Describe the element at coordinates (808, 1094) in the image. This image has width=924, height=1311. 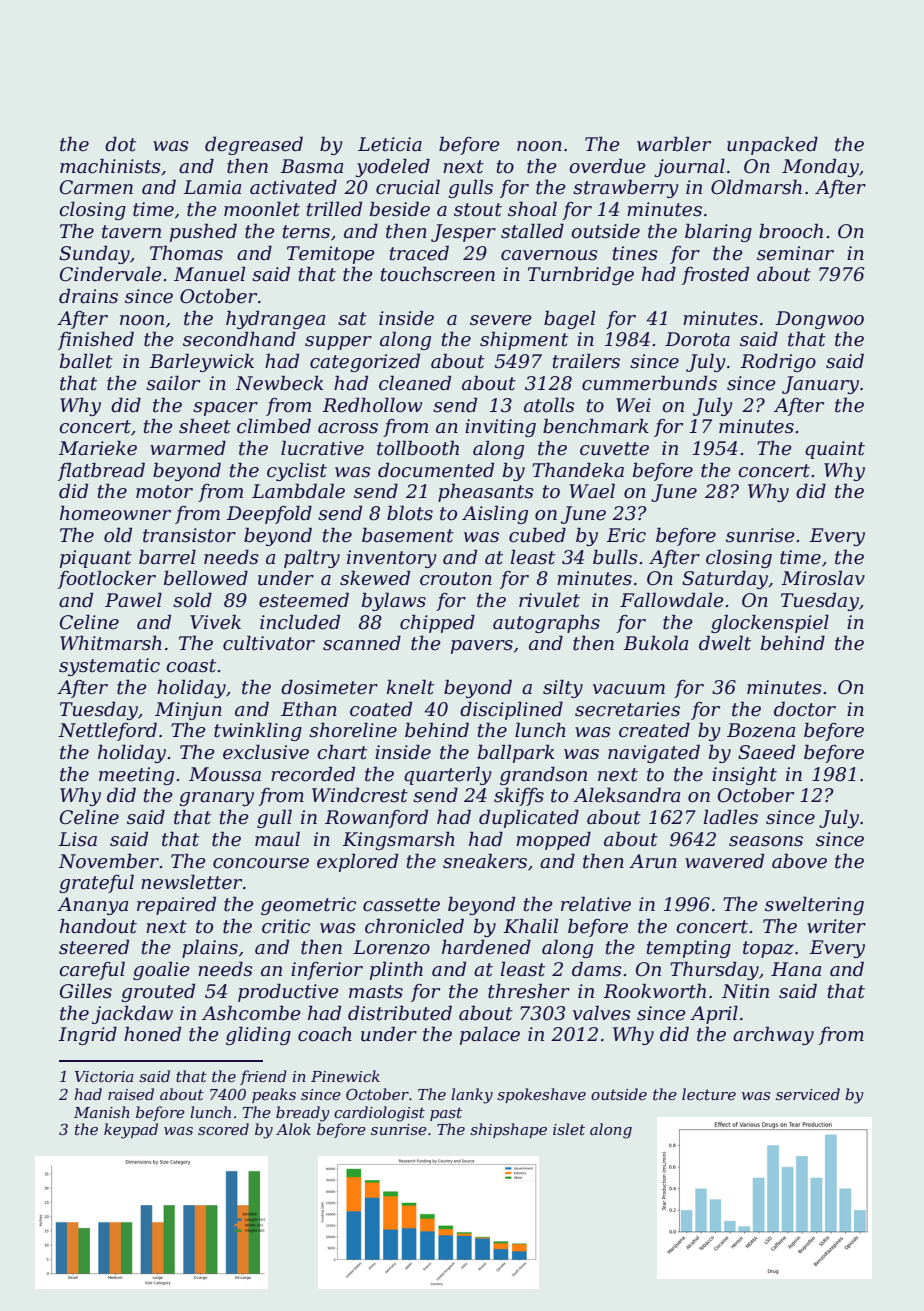
I see `serviced` at that location.
